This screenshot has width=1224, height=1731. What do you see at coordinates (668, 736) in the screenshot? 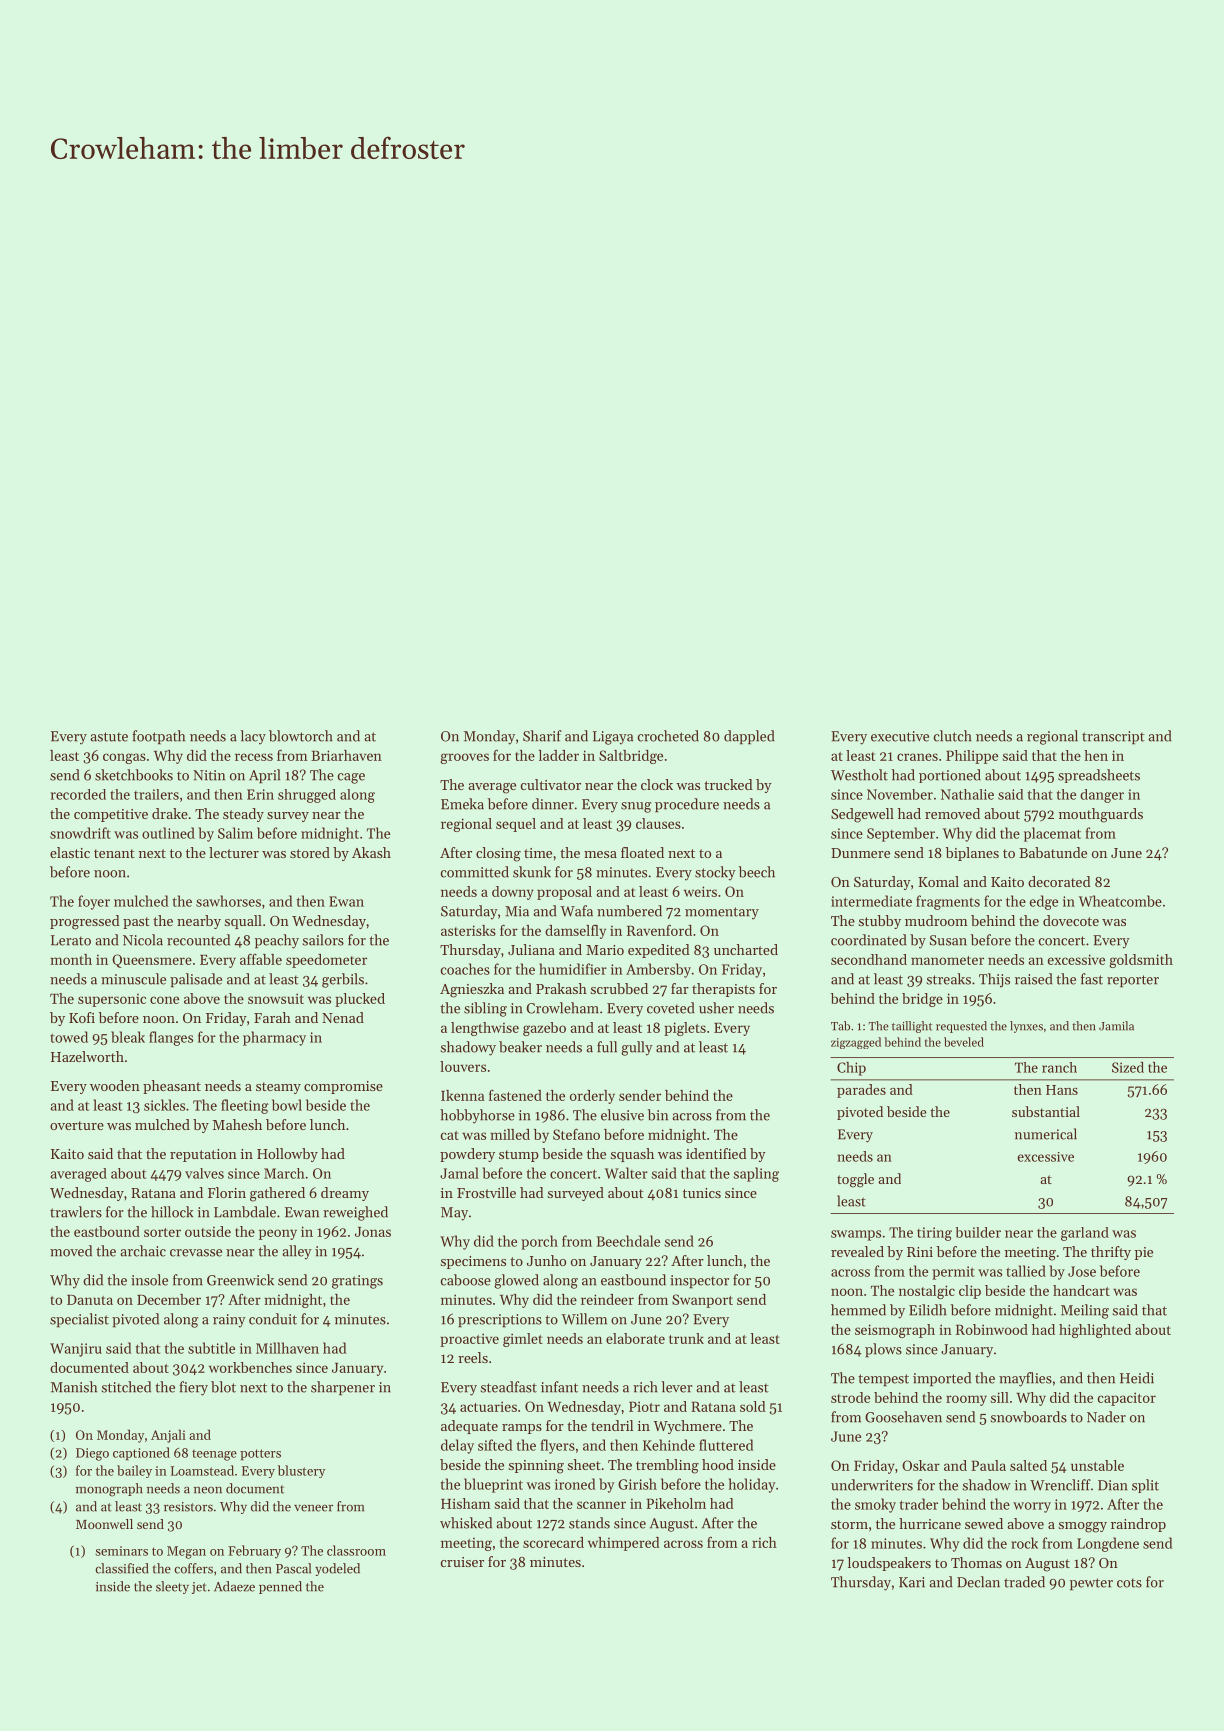
I see `crocheted` at bounding box center [668, 736].
